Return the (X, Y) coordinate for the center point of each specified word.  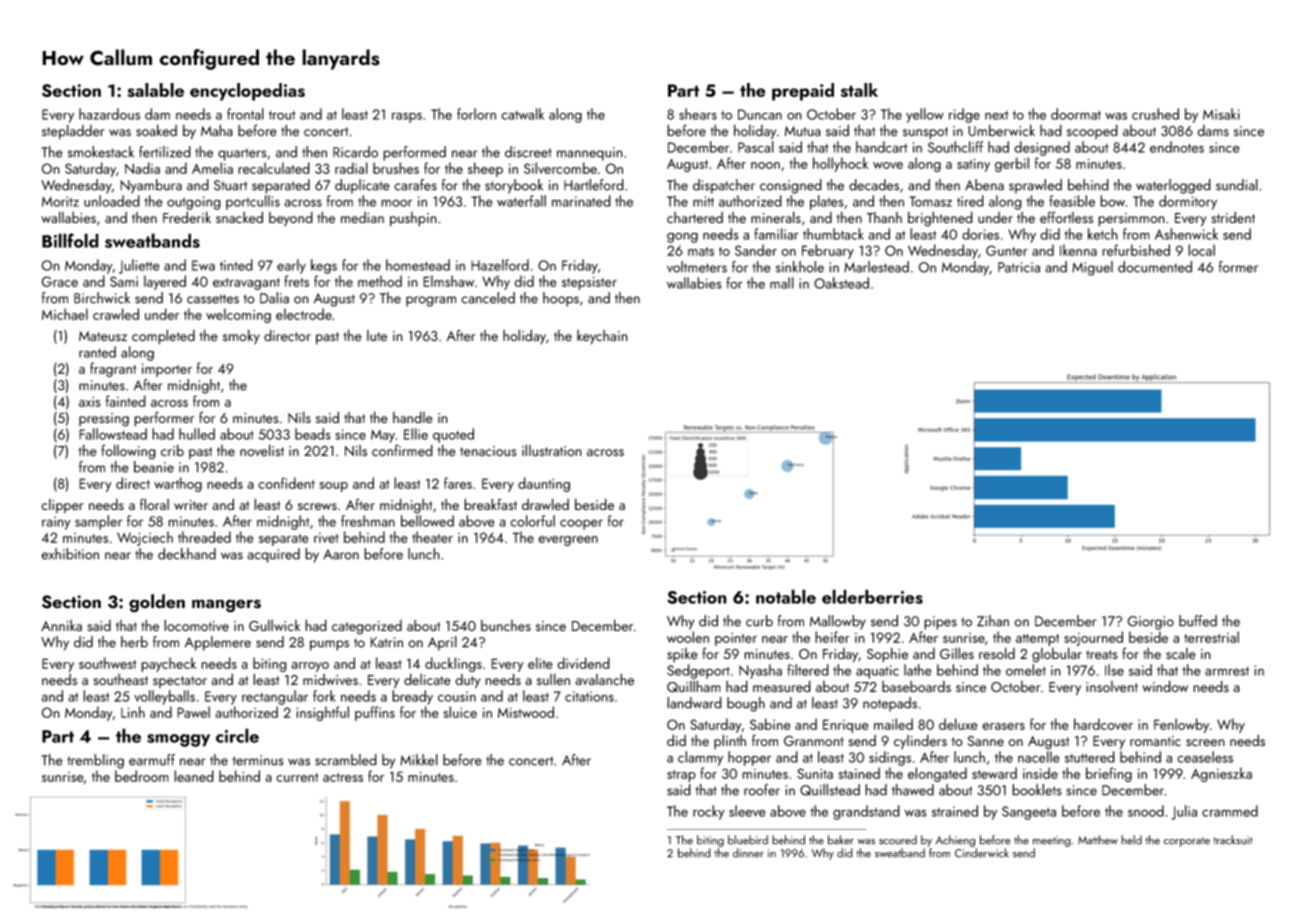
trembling (95, 761)
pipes (940, 623)
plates (827, 202)
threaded (204, 537)
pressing (104, 420)
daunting (544, 484)
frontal (245, 114)
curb (759, 621)
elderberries (872, 596)
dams (1213, 130)
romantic (1155, 741)
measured (782, 686)
